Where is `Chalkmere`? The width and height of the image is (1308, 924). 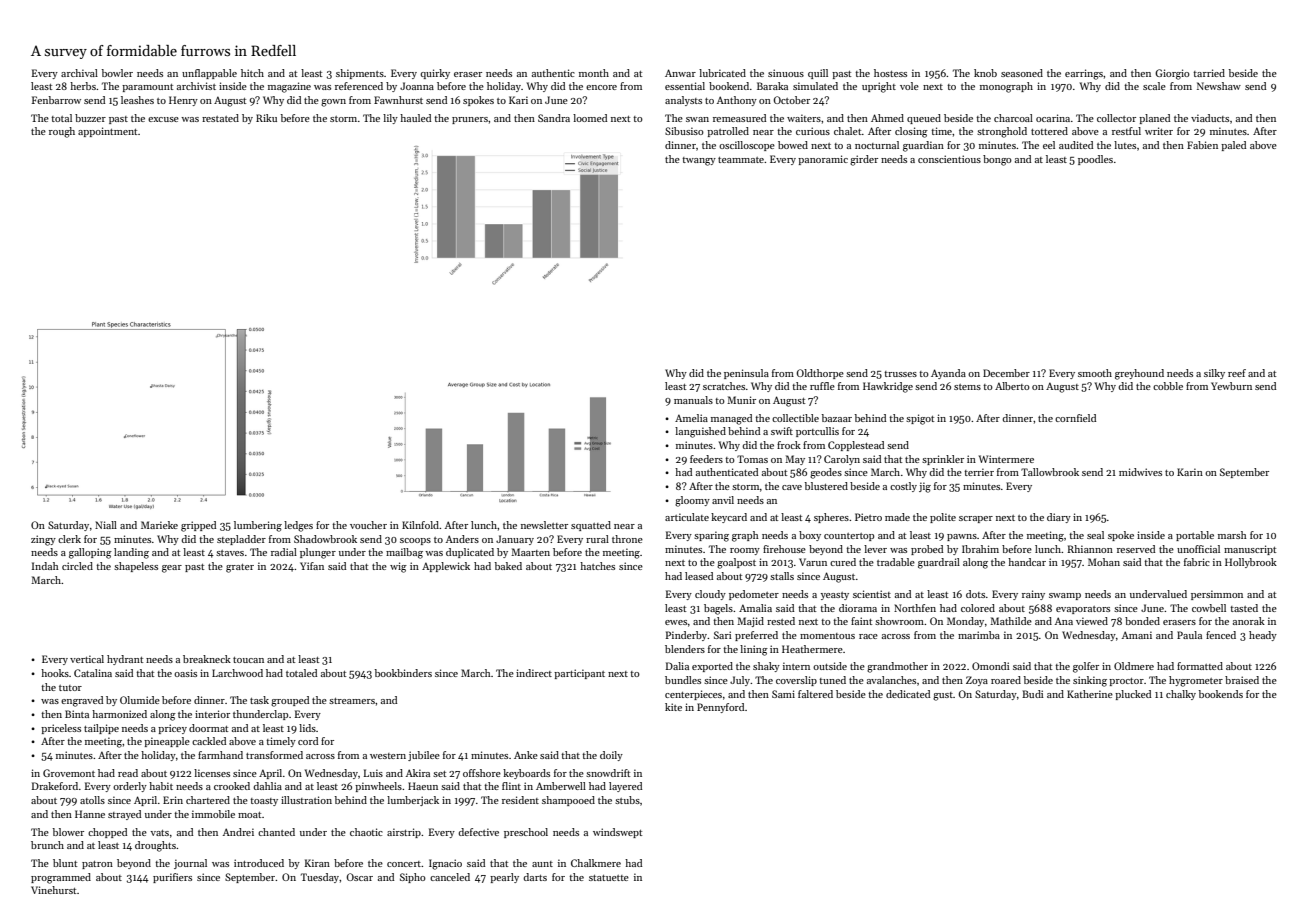 Chalkmere is located at coordinates (596, 863).
